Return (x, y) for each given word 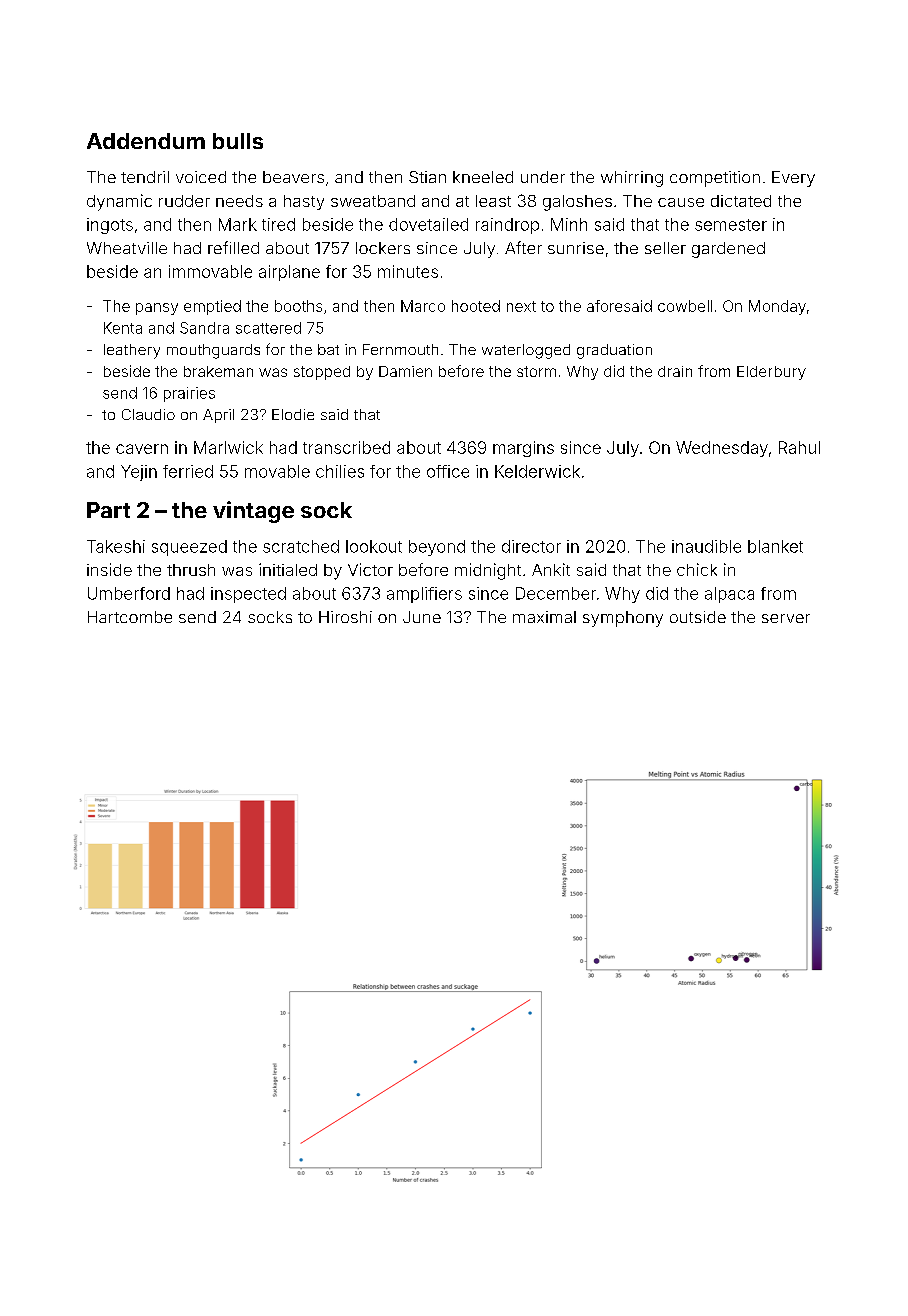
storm (536, 371)
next (521, 306)
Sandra (204, 328)
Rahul (799, 447)
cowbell (685, 306)
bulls (238, 141)
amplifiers (424, 595)
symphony (623, 619)
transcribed (346, 447)
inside (109, 569)
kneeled (483, 177)
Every (793, 179)
